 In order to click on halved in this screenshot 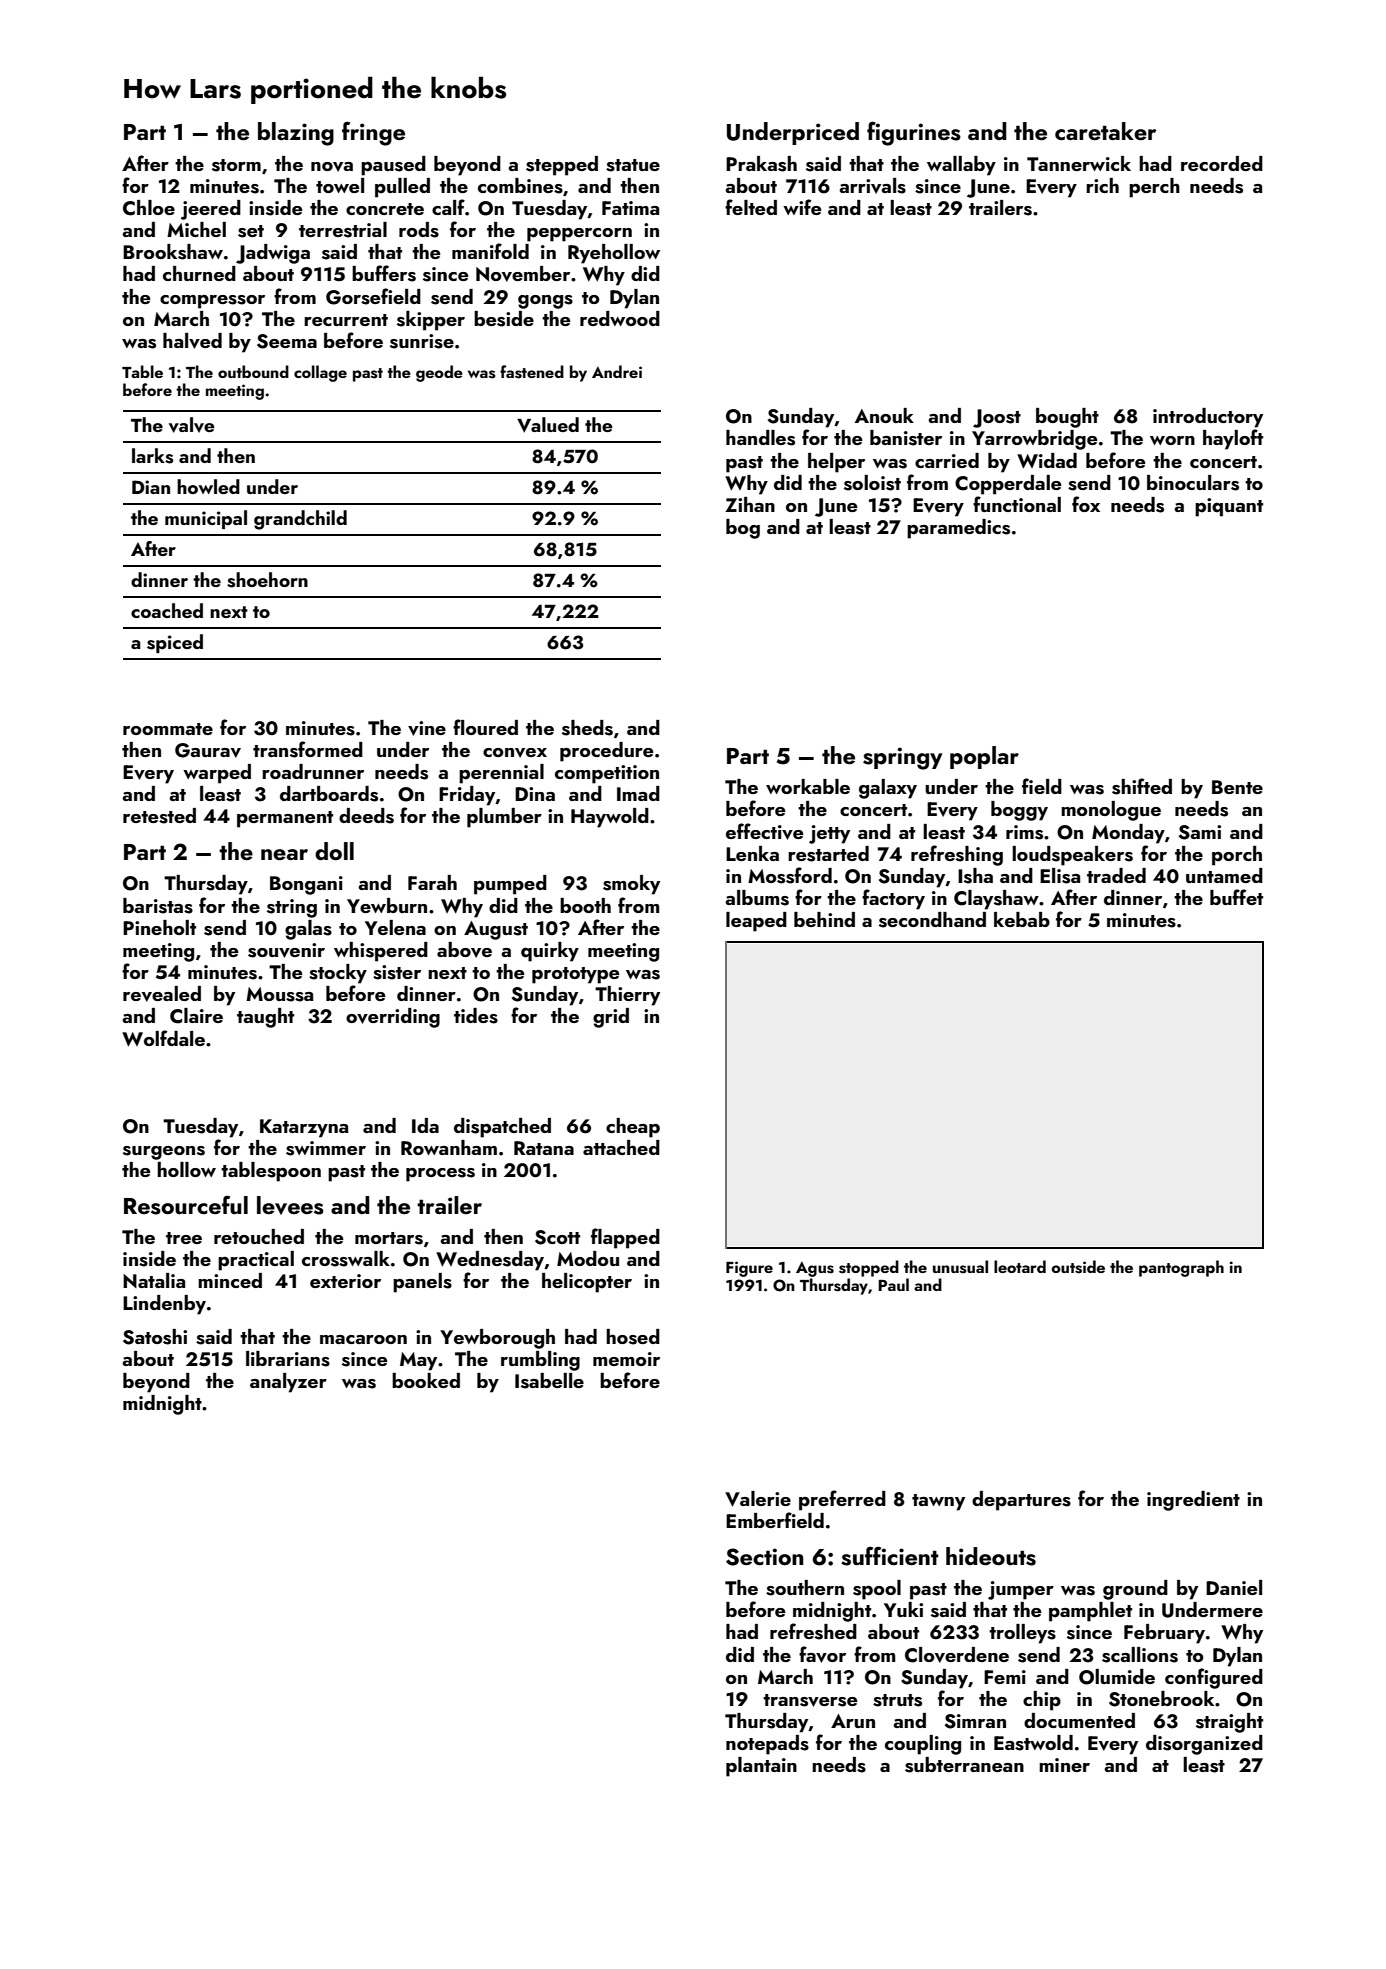, I will do `click(192, 341)`.
